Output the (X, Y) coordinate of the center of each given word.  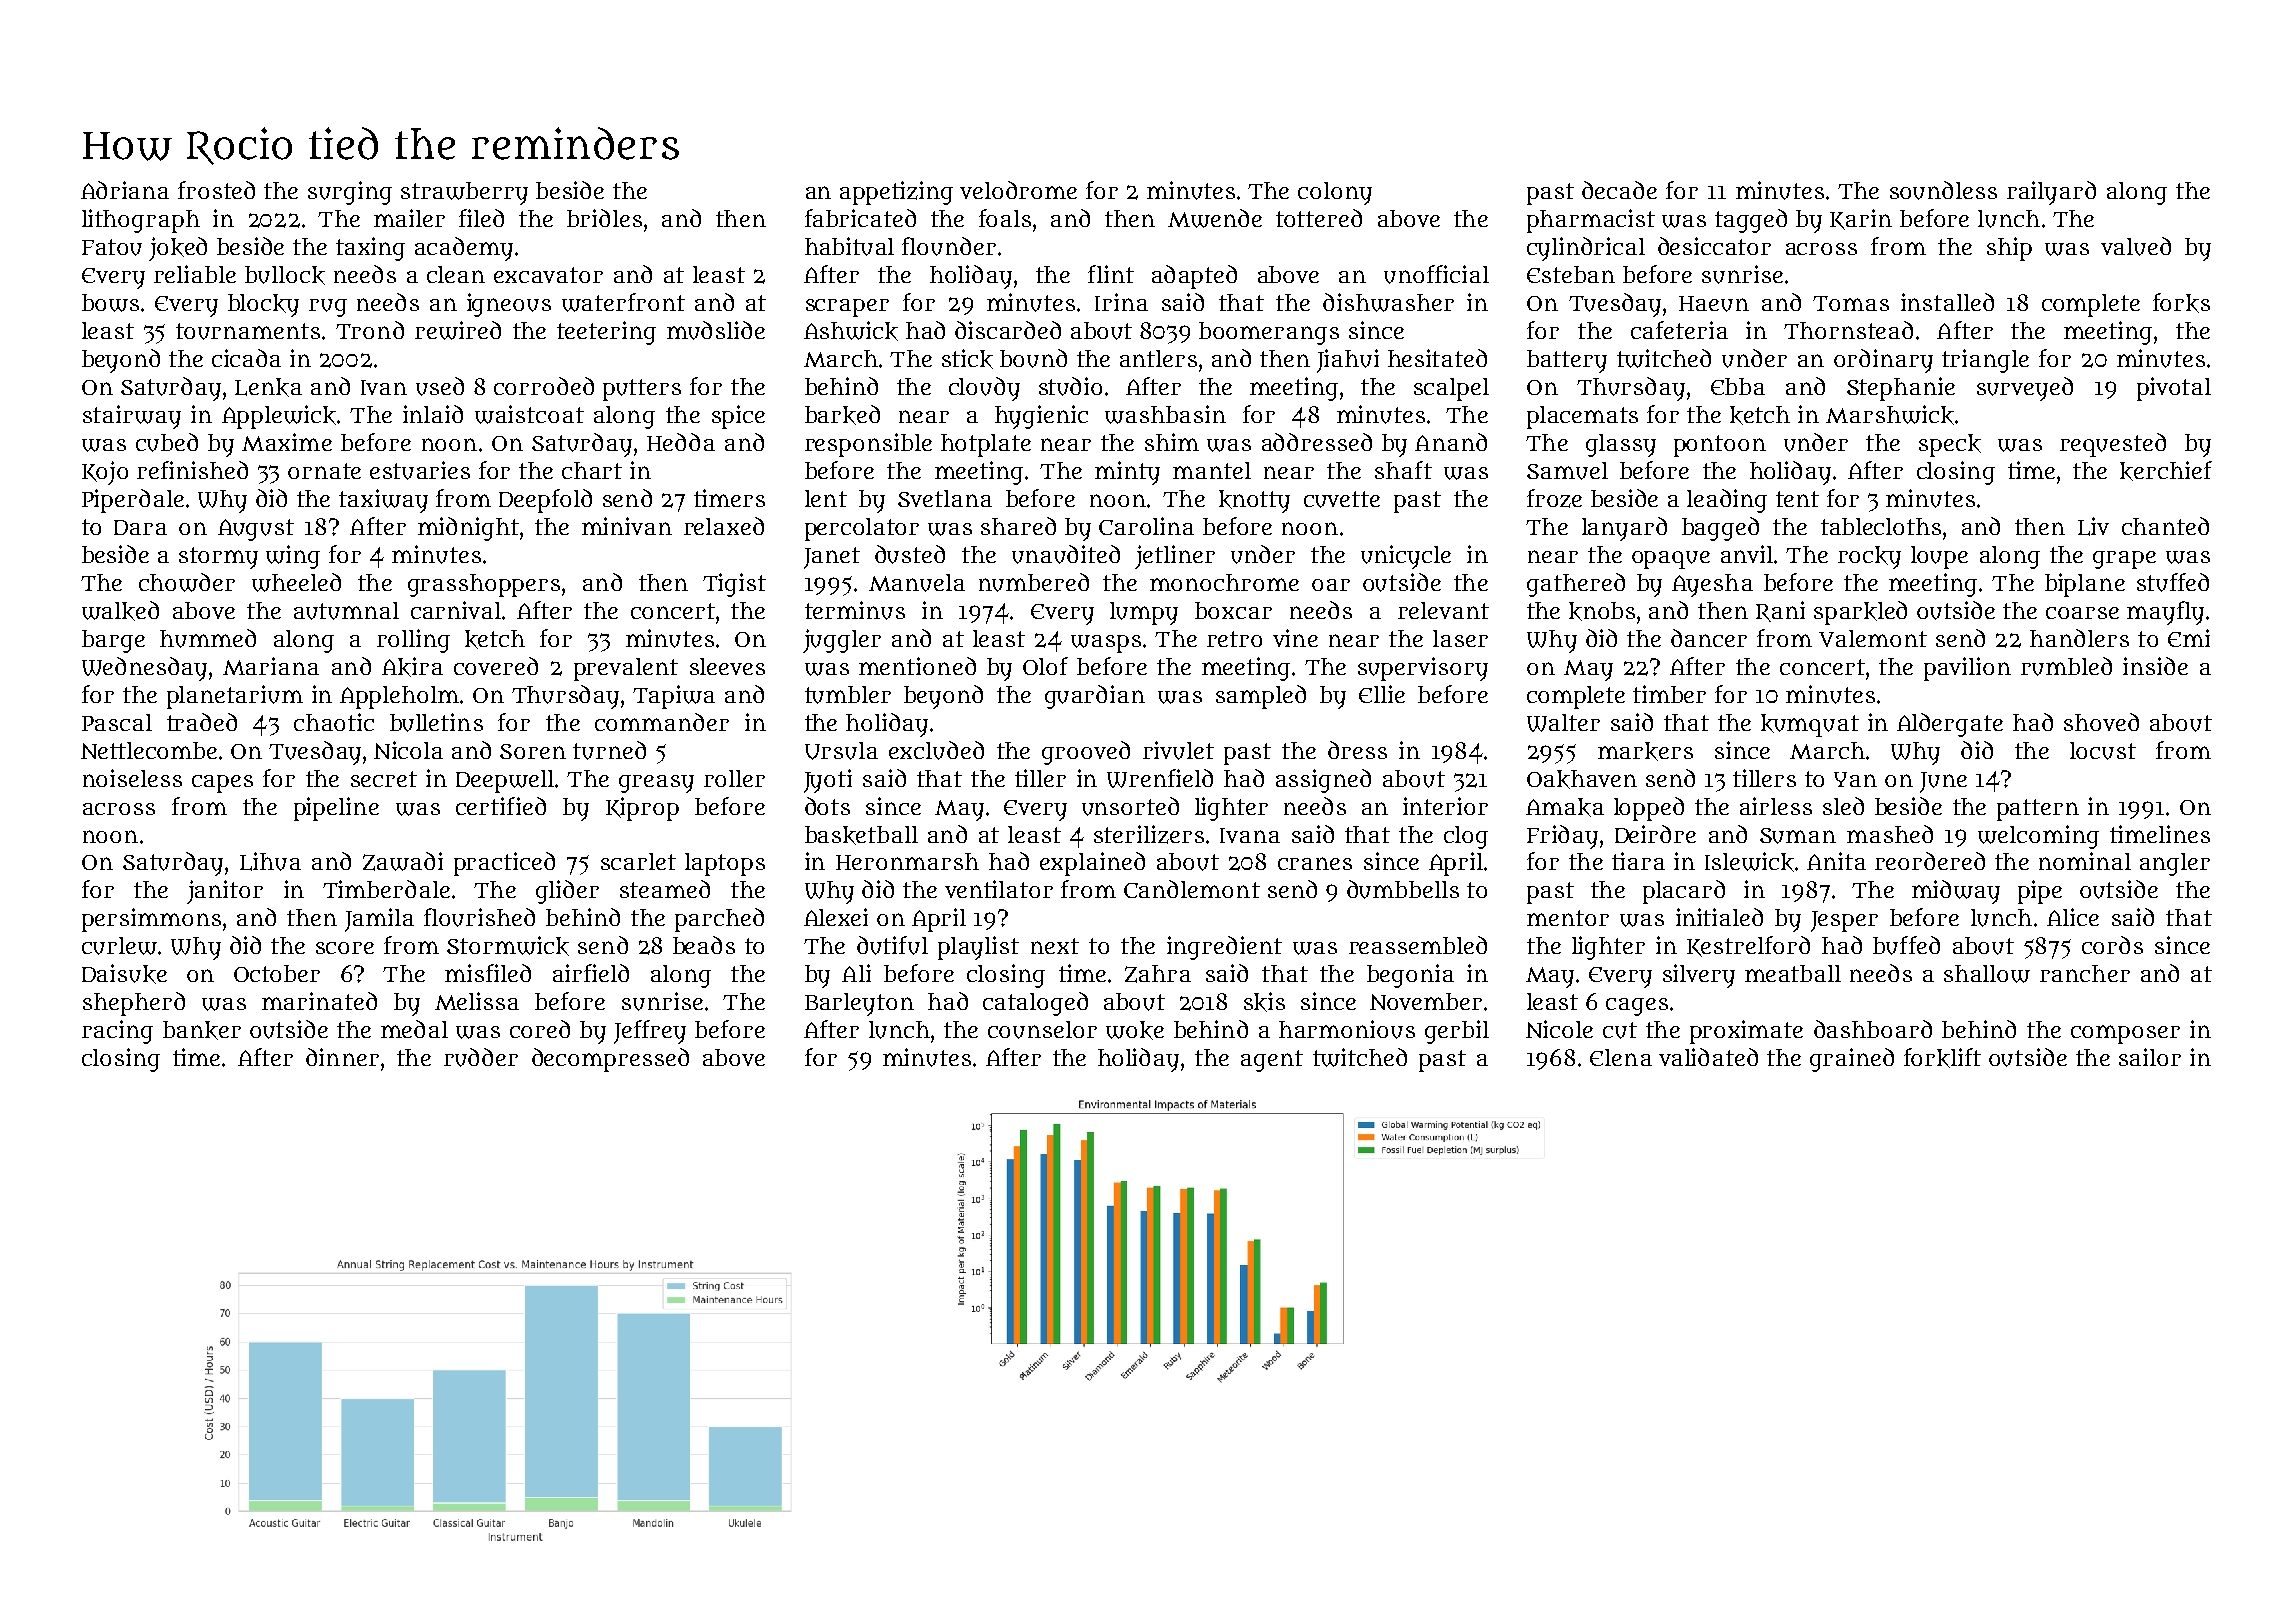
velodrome (1018, 190)
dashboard (1873, 1029)
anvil (1747, 554)
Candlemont (1192, 889)
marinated (319, 1001)
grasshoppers (484, 585)
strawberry (464, 193)
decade (1619, 190)
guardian (1095, 697)
